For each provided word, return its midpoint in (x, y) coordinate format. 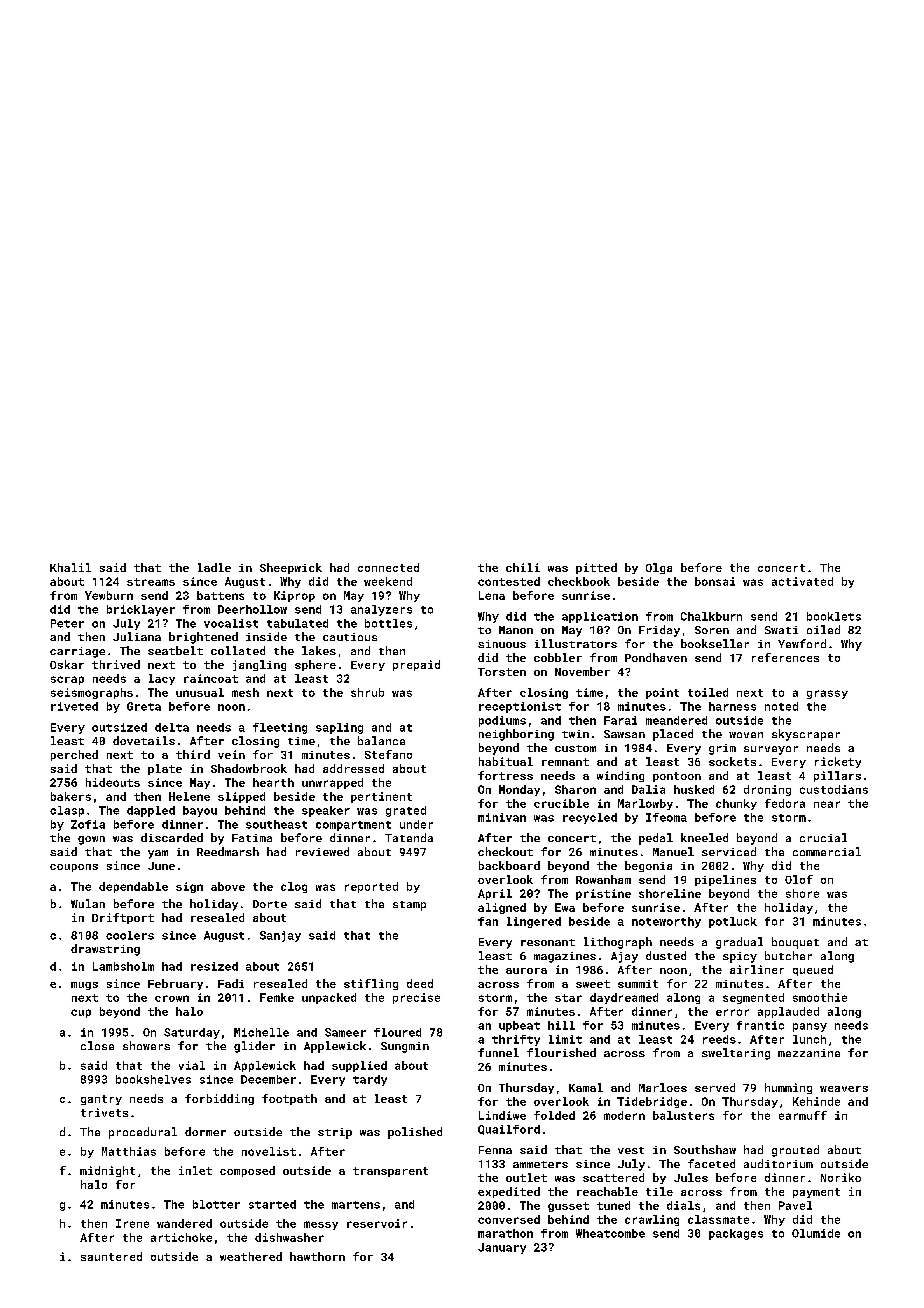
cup (81, 1013)
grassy (827, 694)
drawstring (105, 950)
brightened (203, 638)
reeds (719, 1039)
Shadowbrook (249, 768)
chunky (736, 804)
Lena (492, 595)
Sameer (345, 1032)
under (416, 824)
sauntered (111, 1256)
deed (420, 983)
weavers (844, 1089)
